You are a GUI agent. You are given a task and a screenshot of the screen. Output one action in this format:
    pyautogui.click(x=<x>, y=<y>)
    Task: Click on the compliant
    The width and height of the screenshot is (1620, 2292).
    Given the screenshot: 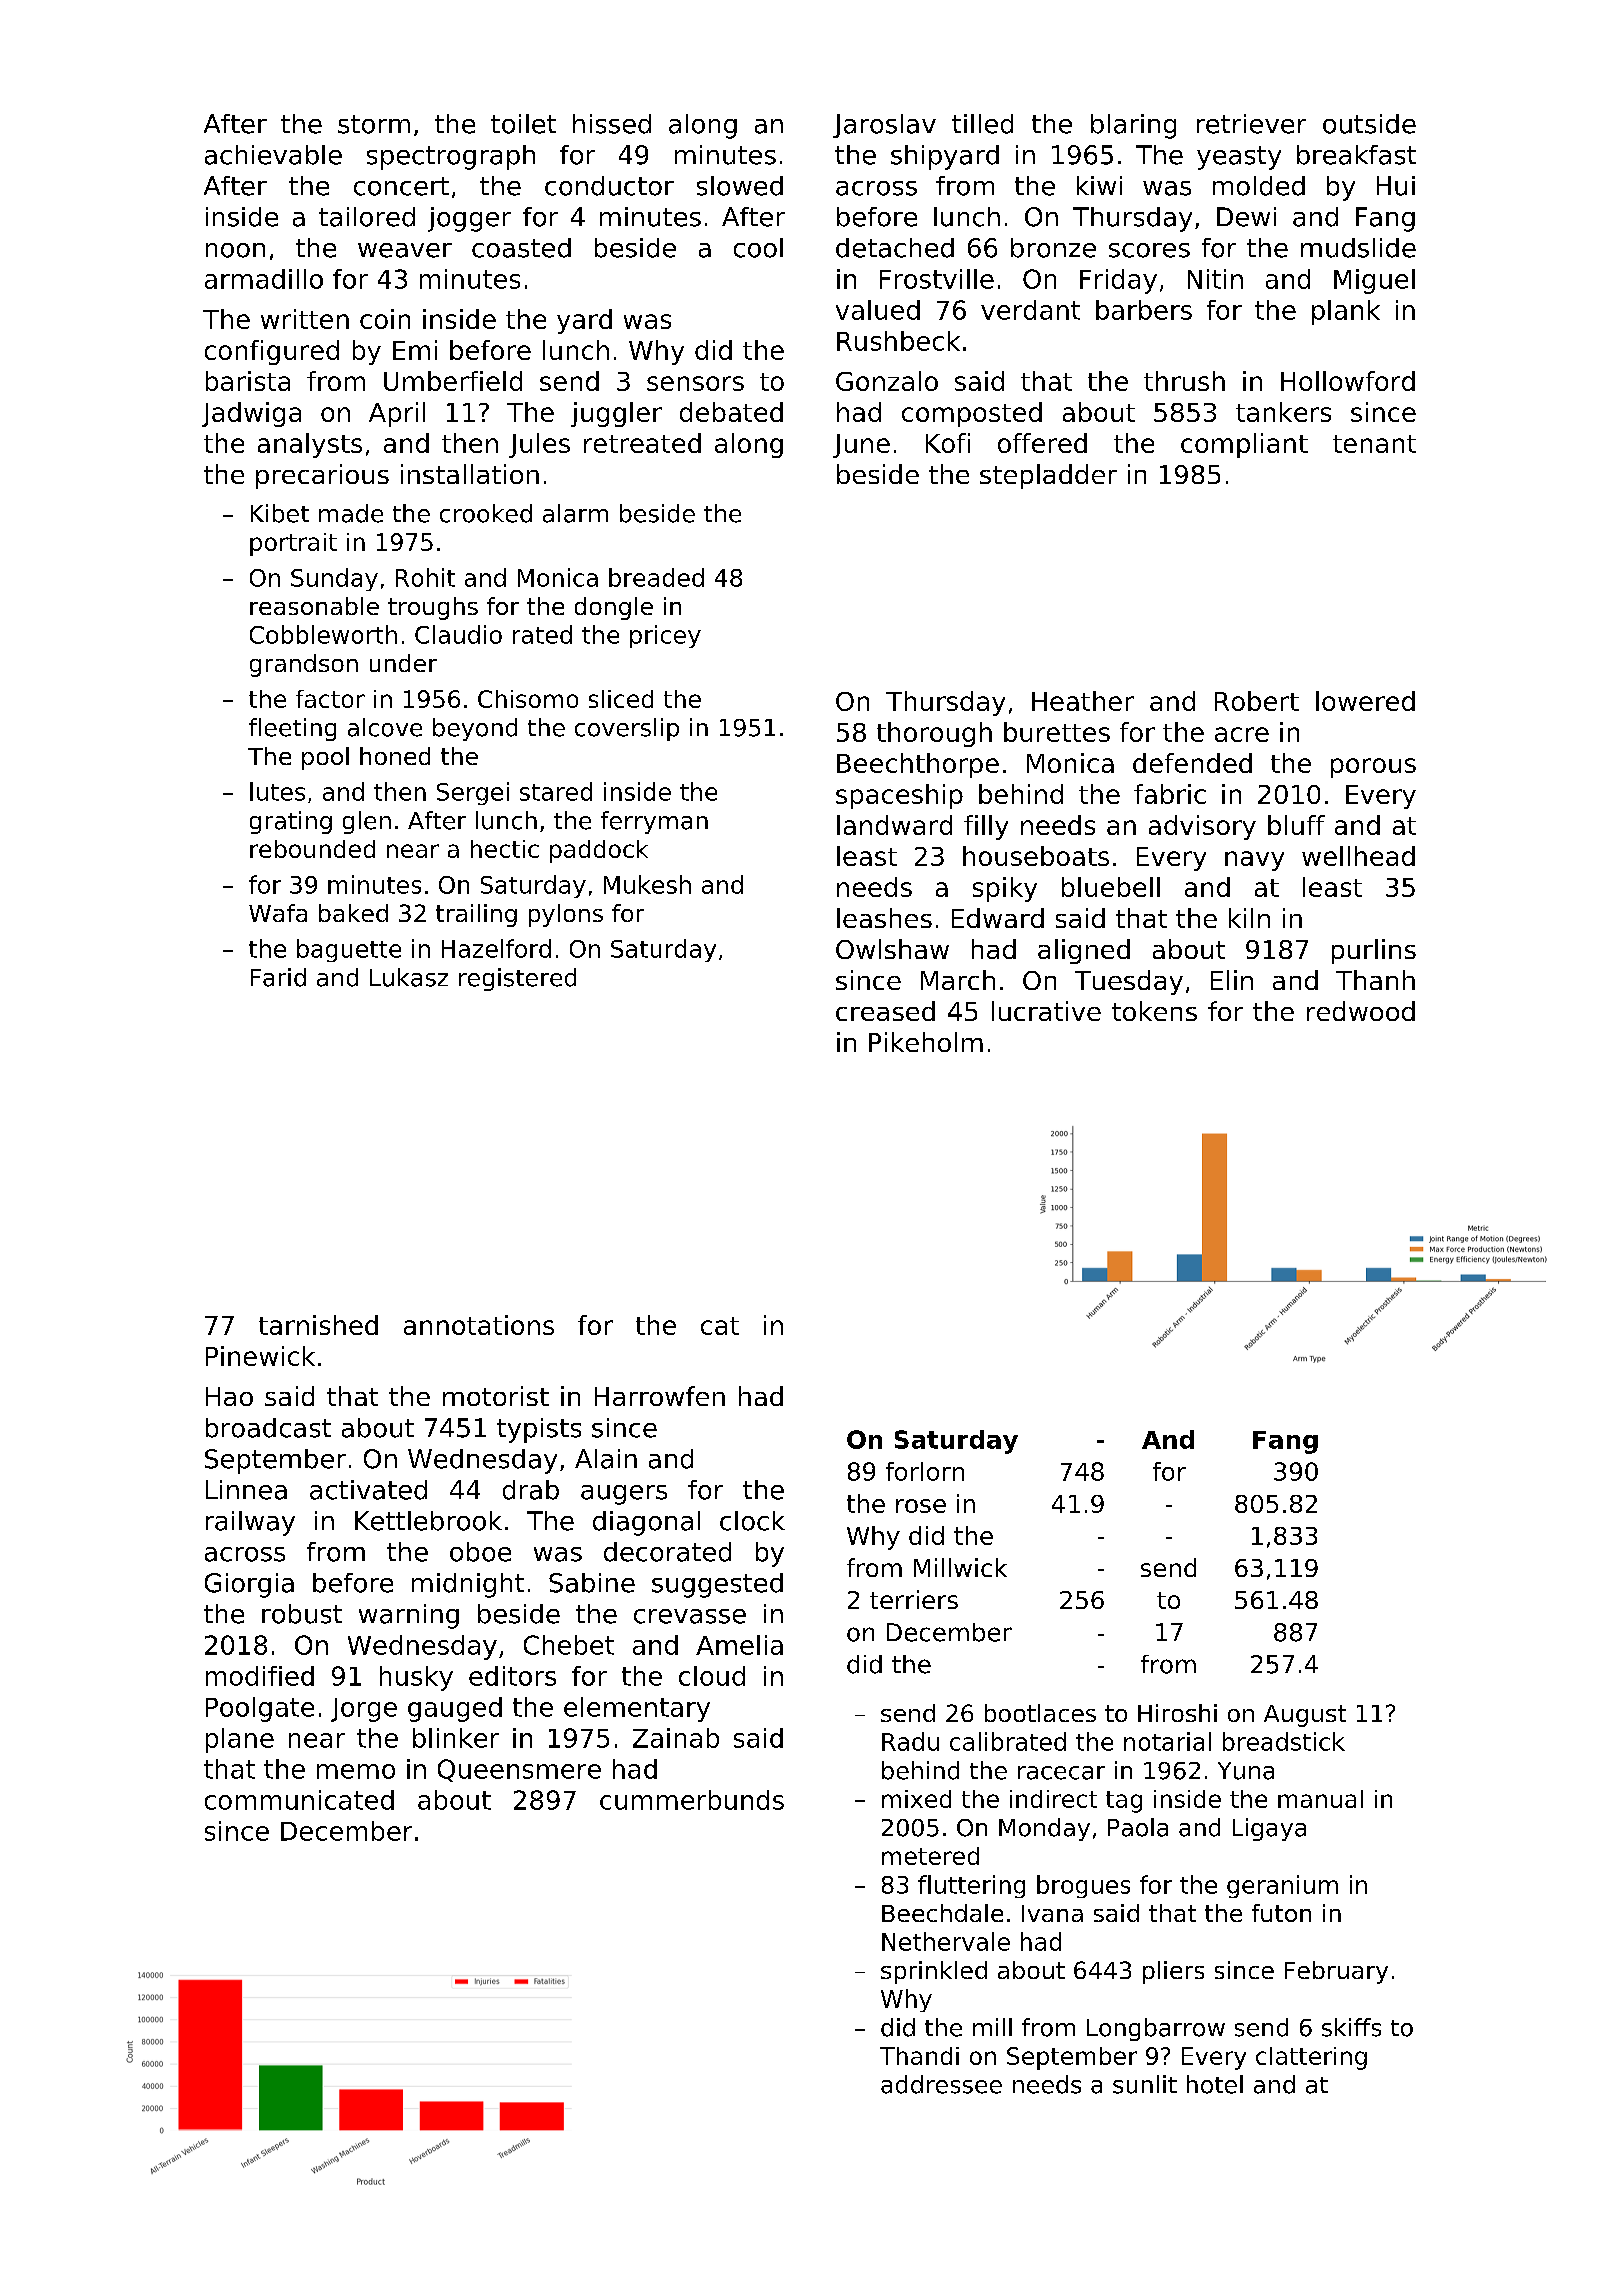 What is the action you would take?
    pyautogui.click(x=1244, y=445)
